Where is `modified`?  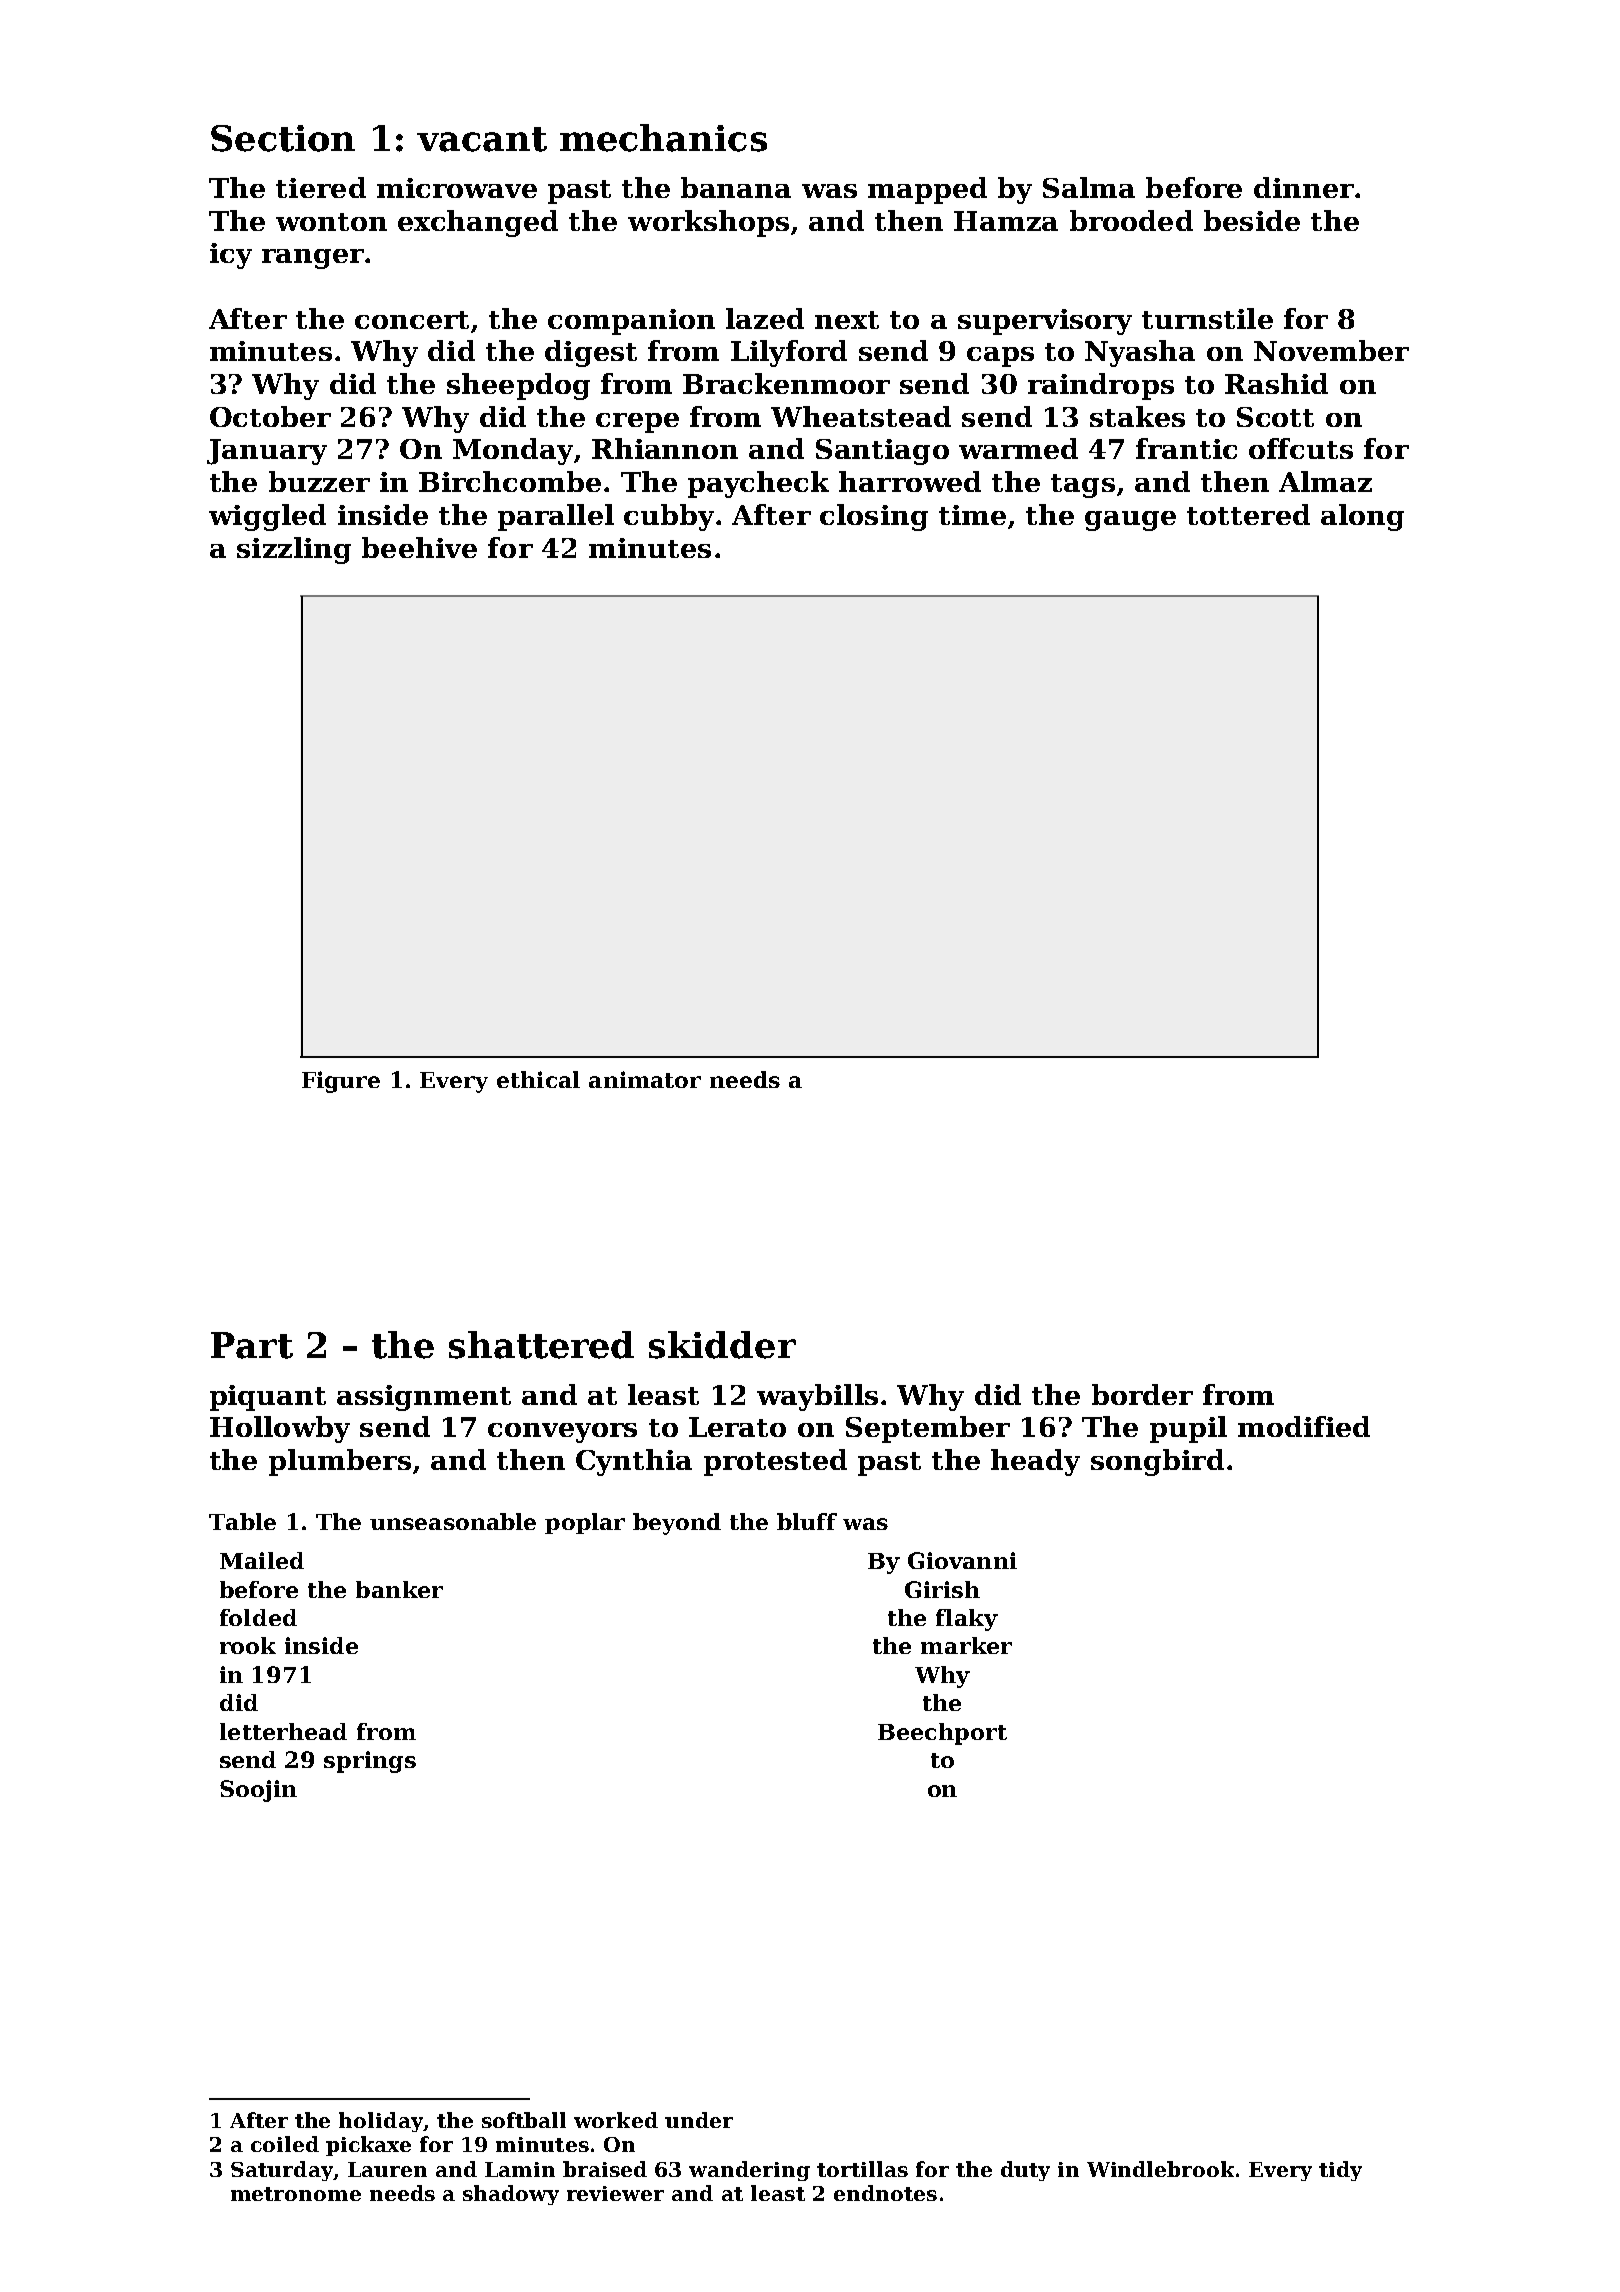 modified is located at coordinates (1304, 1426).
